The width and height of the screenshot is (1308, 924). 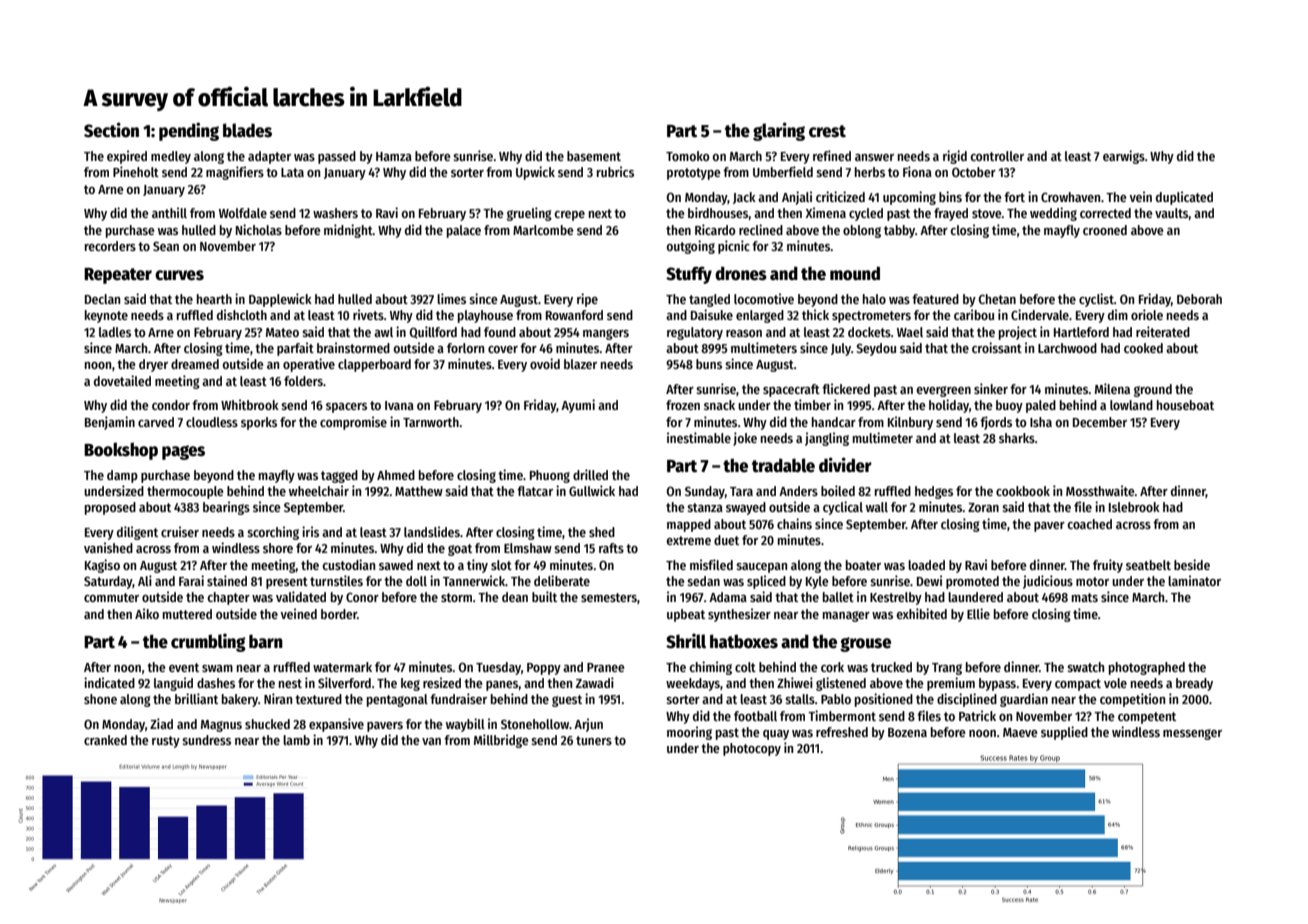 I want to click on Pranee, so click(x=605, y=667).
